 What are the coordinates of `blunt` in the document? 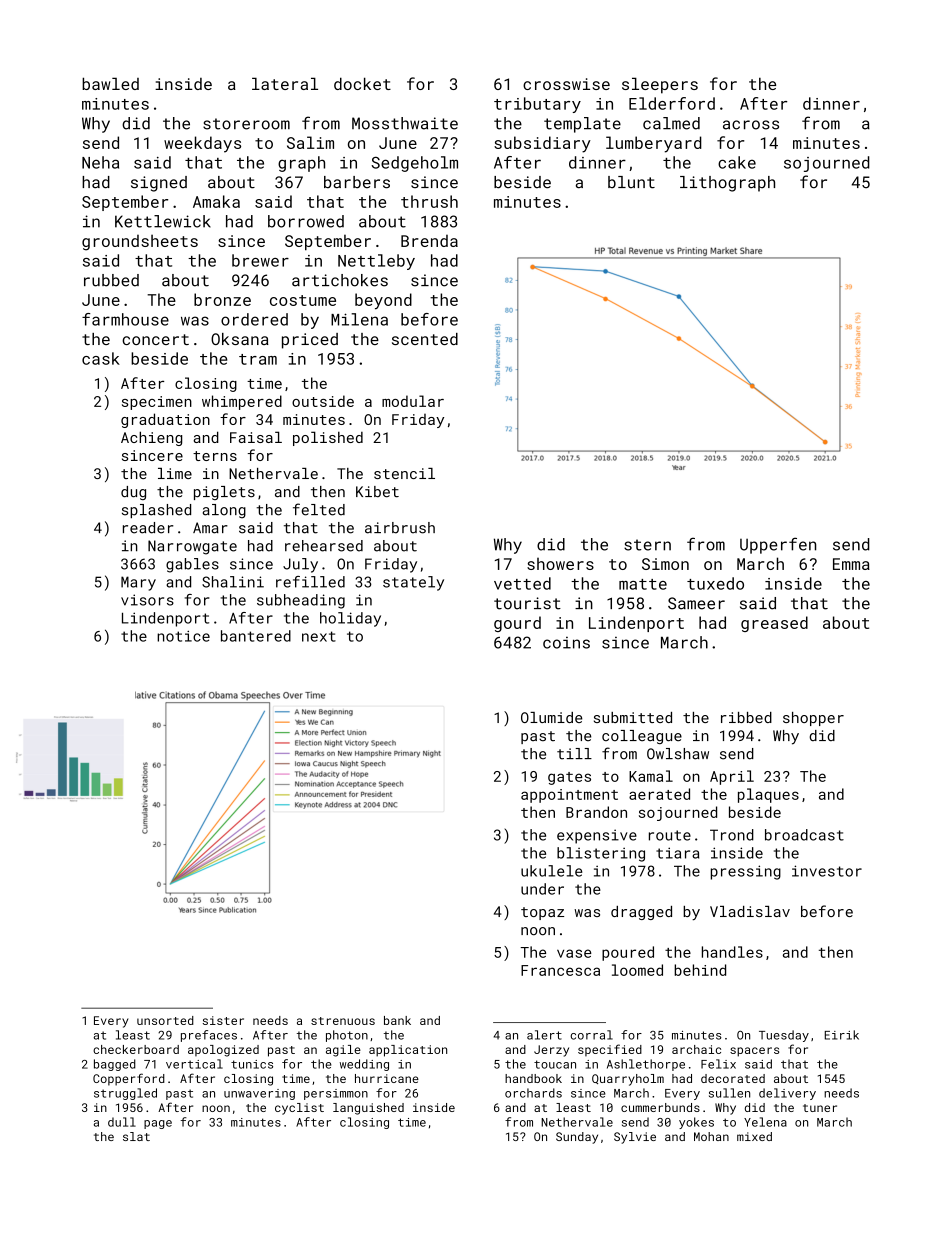 It's located at (631, 182).
